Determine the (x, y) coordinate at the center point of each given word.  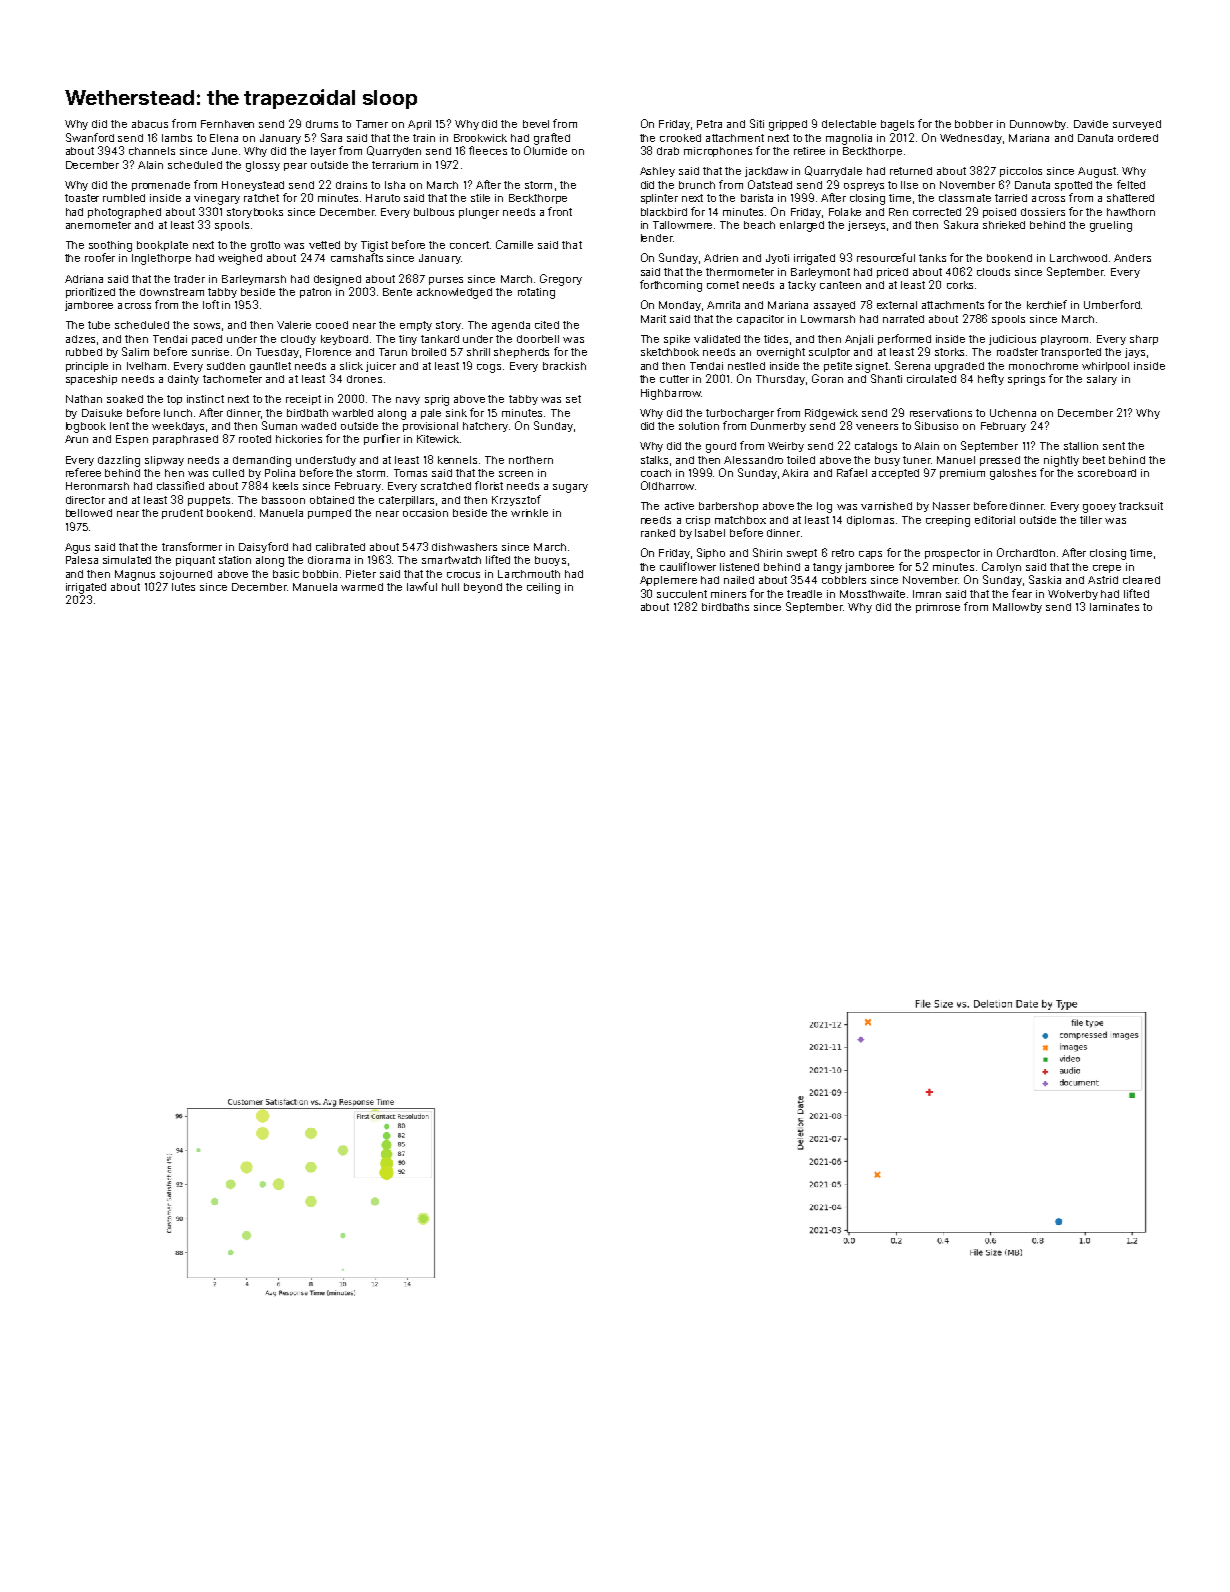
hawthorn (1131, 212)
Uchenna (1013, 413)
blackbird (664, 212)
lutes (183, 587)
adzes (80, 339)
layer (323, 152)
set (573, 399)
